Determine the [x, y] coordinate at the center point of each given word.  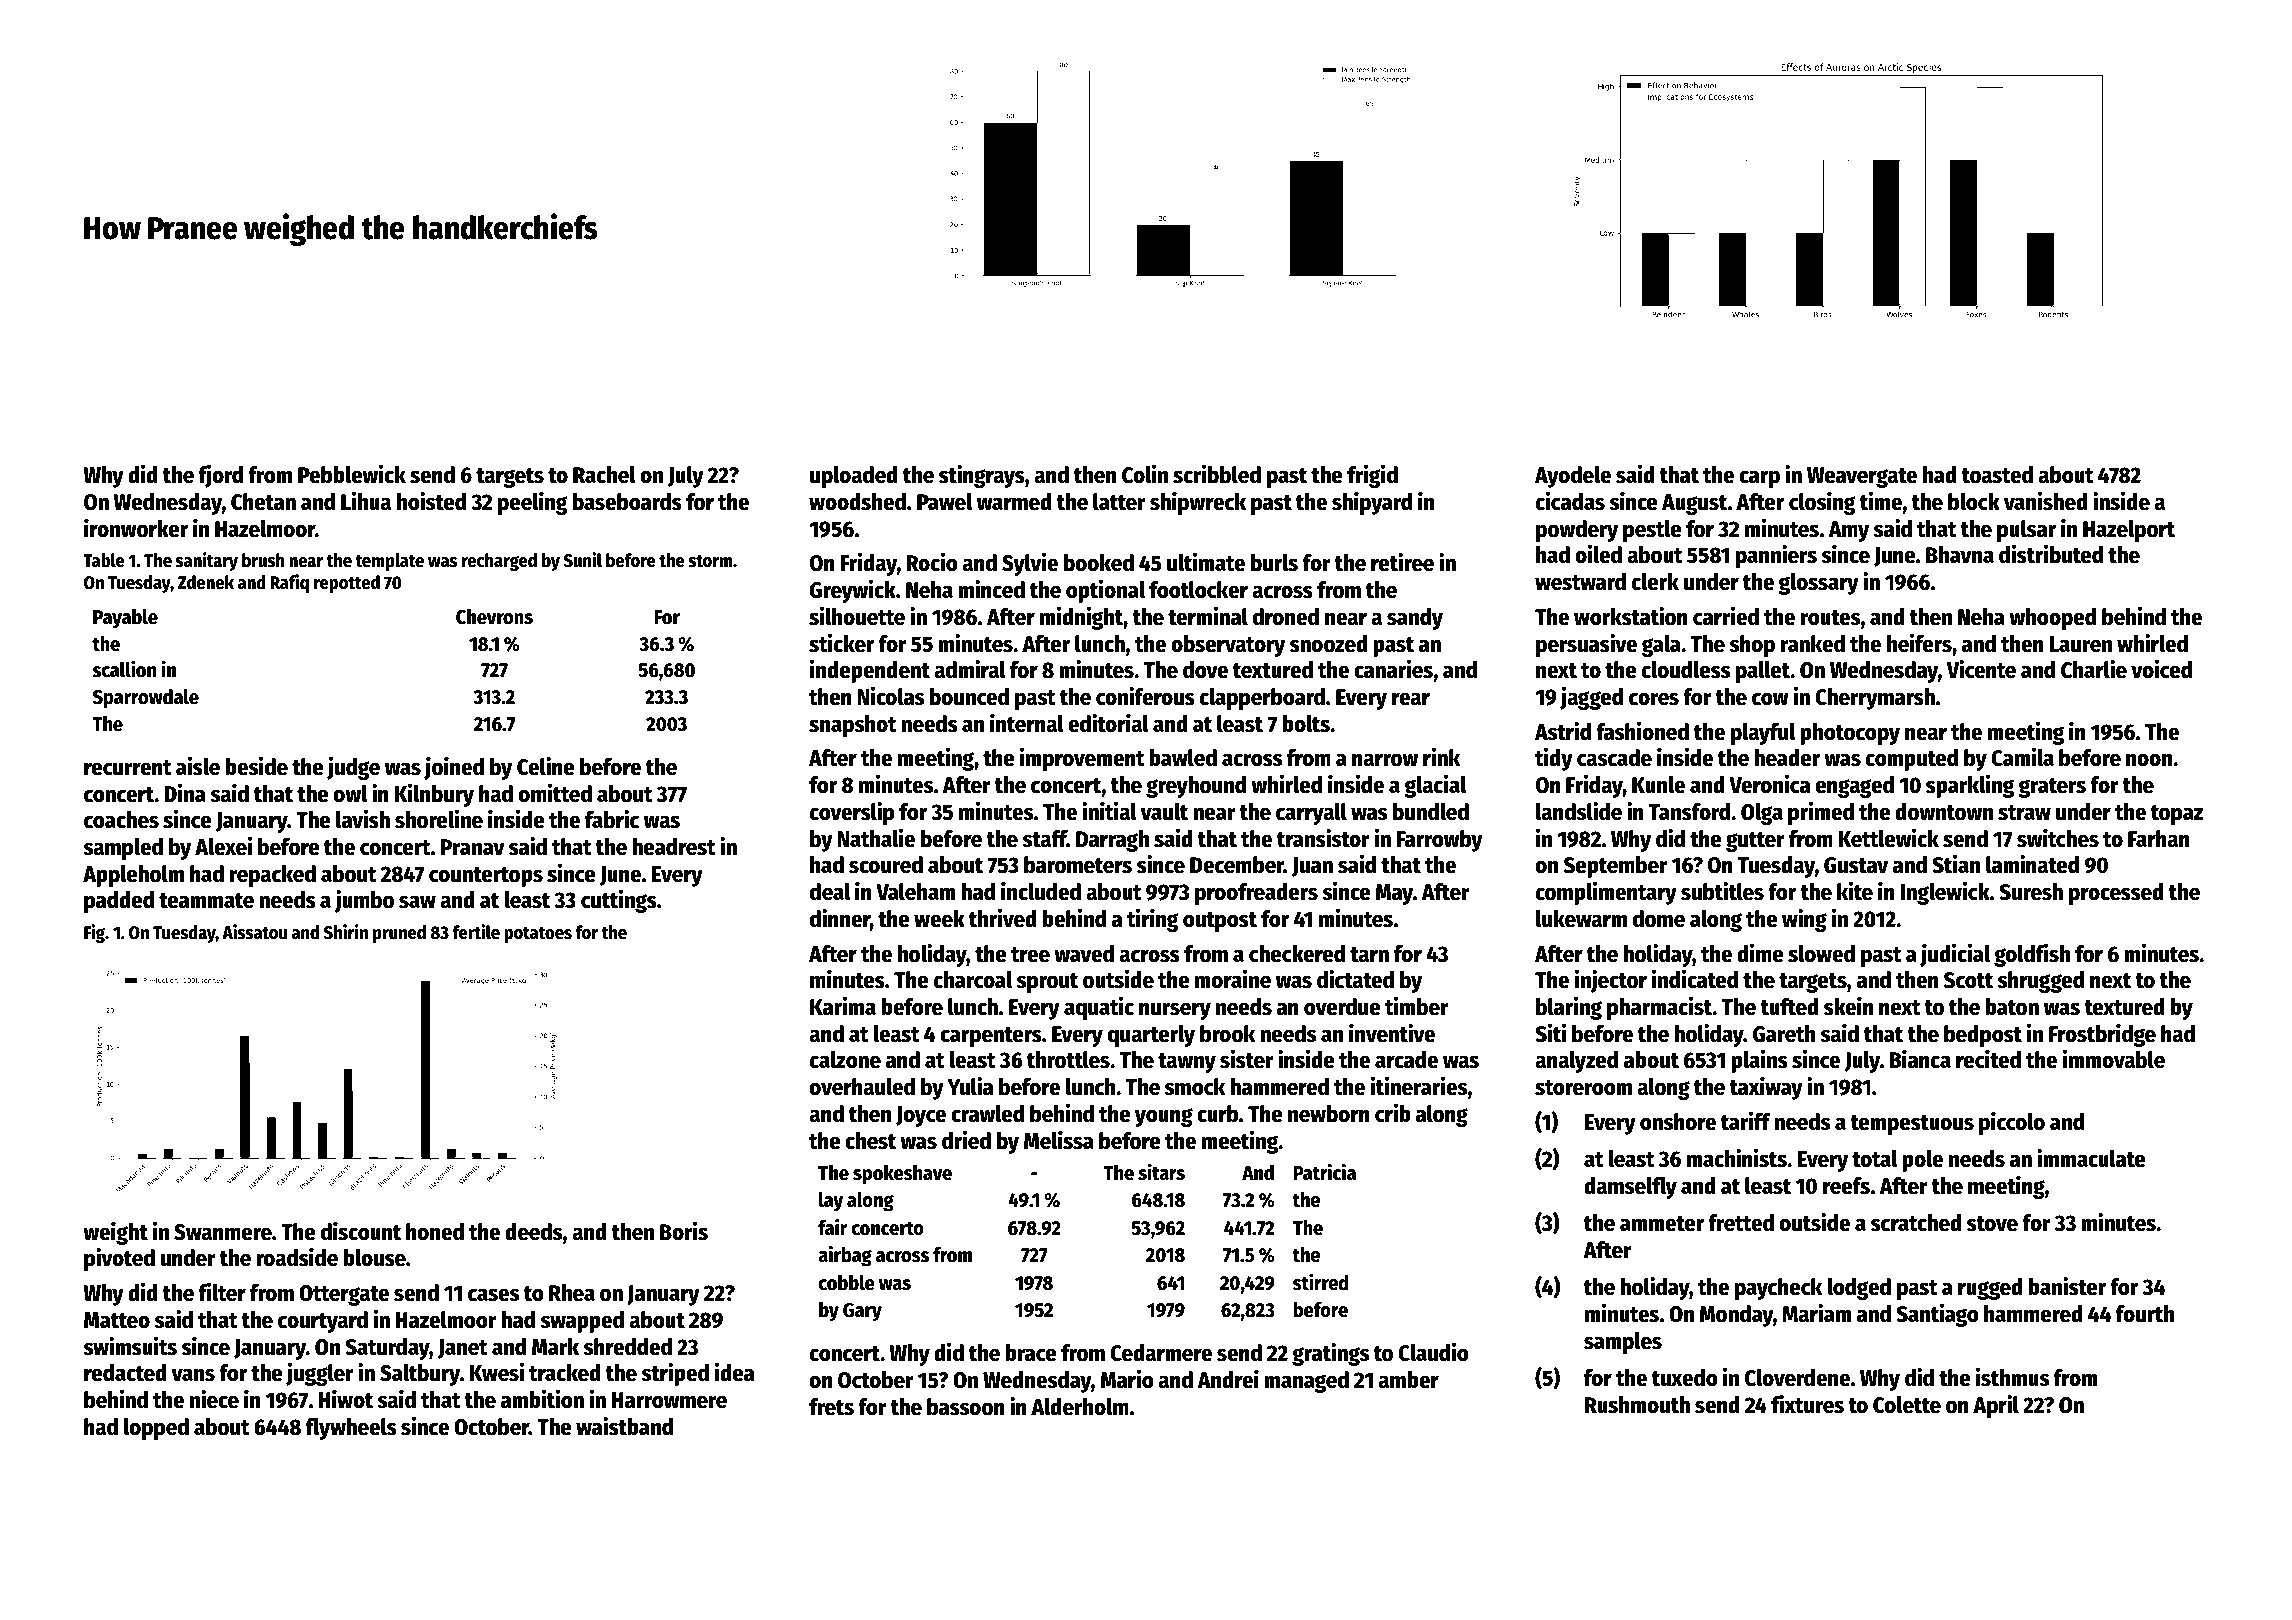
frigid [1372, 476]
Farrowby [1440, 841]
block [1974, 502]
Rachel [604, 475]
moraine [1233, 979]
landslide [1579, 811]
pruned [399, 934]
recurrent [128, 768]
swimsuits [130, 1346]
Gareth [1784, 1034]
